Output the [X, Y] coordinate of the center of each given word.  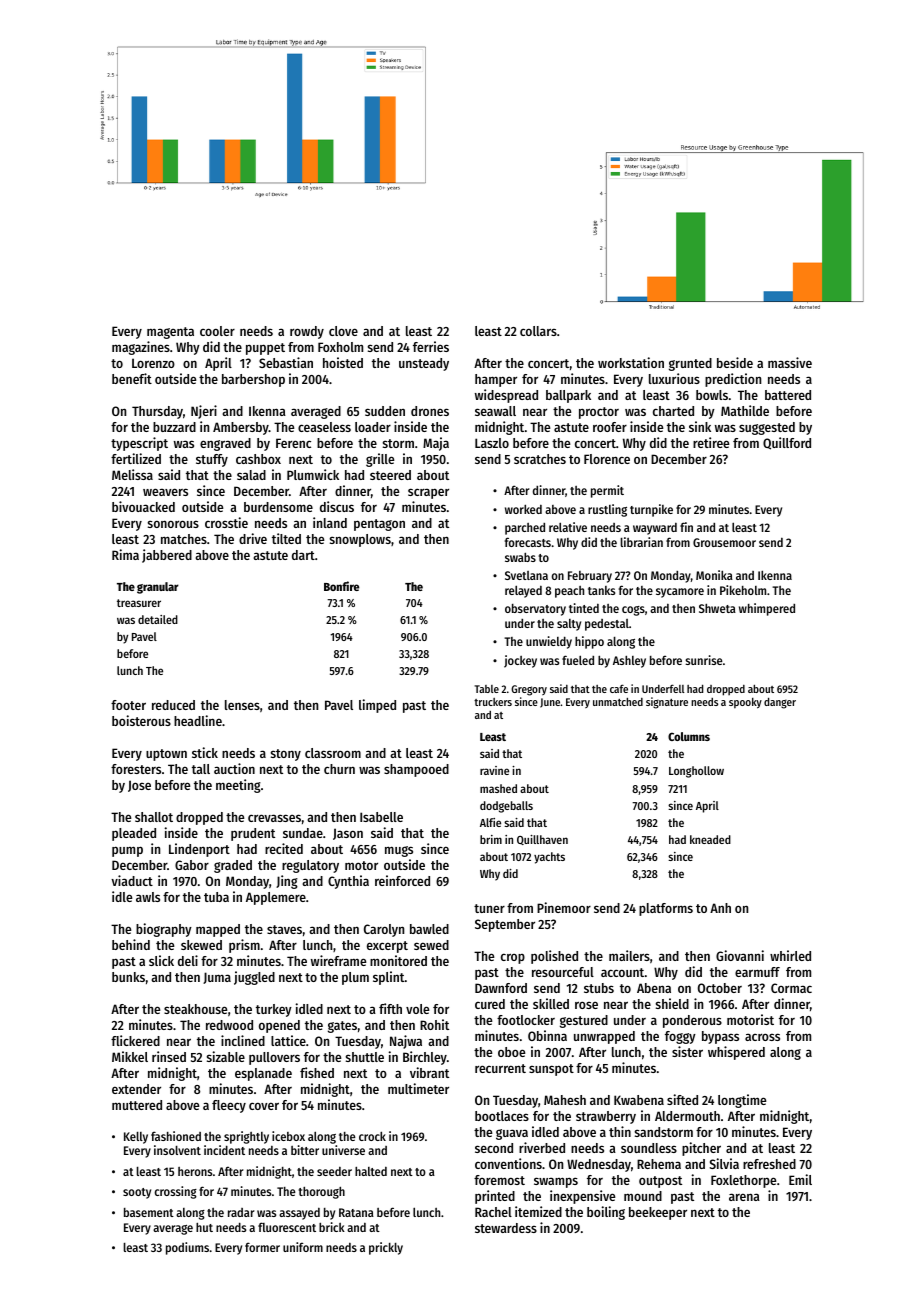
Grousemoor [724, 542]
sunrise [704, 660]
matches [184, 539]
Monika [714, 575]
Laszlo [492, 443]
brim [491, 839]
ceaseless [324, 427]
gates [342, 1027]
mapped [218, 930]
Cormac [791, 988]
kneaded [710, 839]
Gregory [529, 690]
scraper [428, 493]
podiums [187, 1248]
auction [234, 768]
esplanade [263, 1074]
